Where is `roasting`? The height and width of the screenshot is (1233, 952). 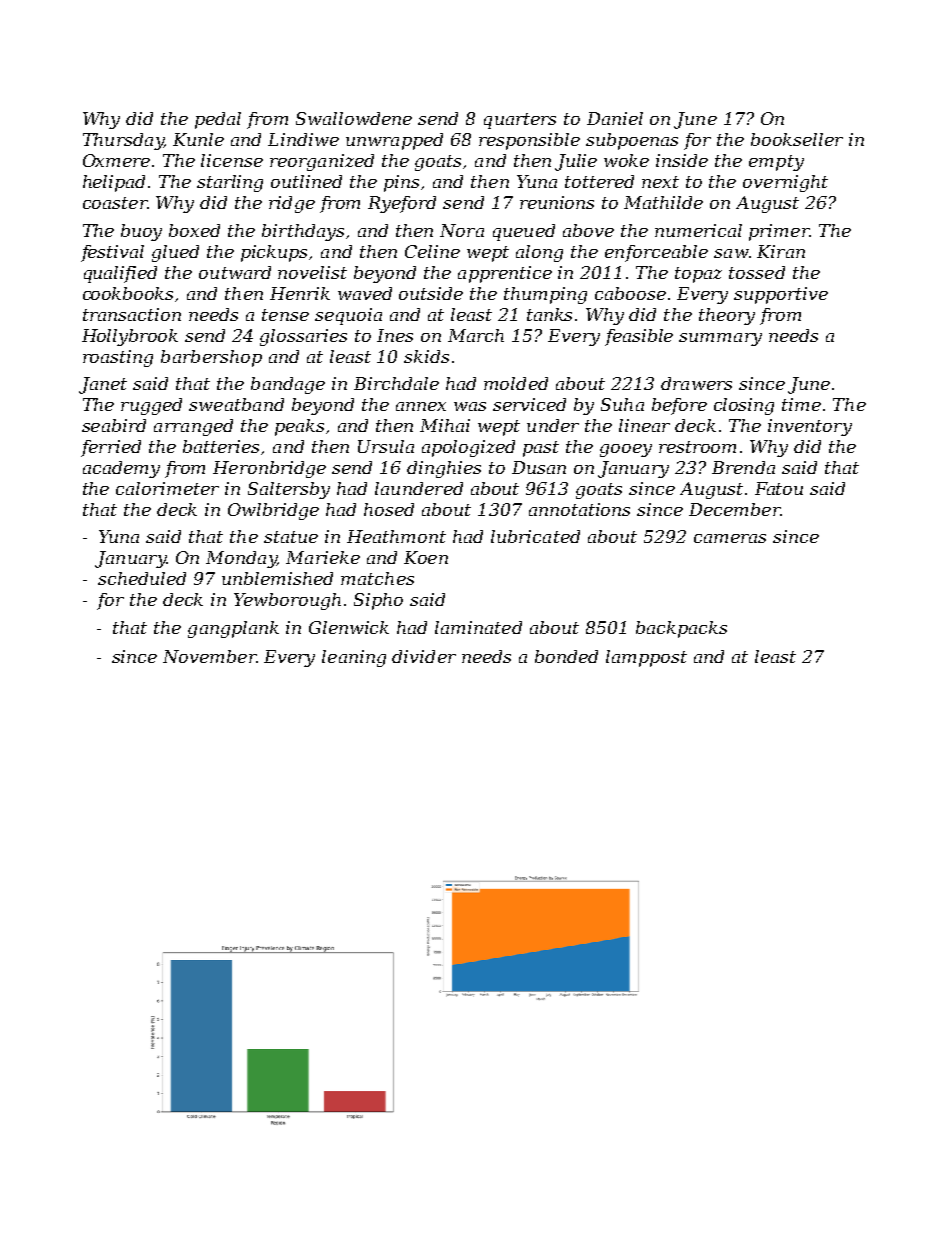
roasting is located at coordinates (118, 358).
